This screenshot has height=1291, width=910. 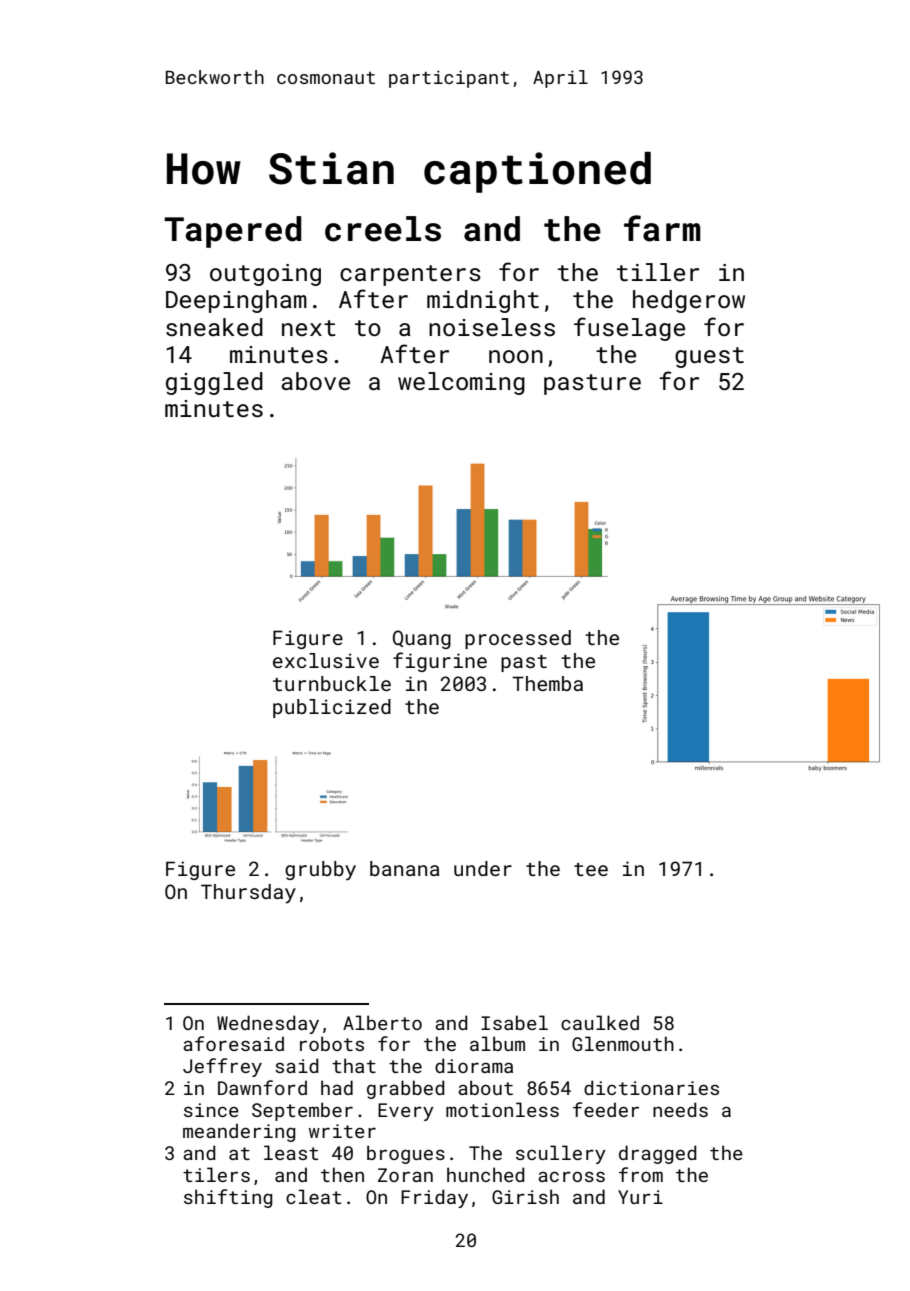 I want to click on publicized, so click(x=332, y=708).
